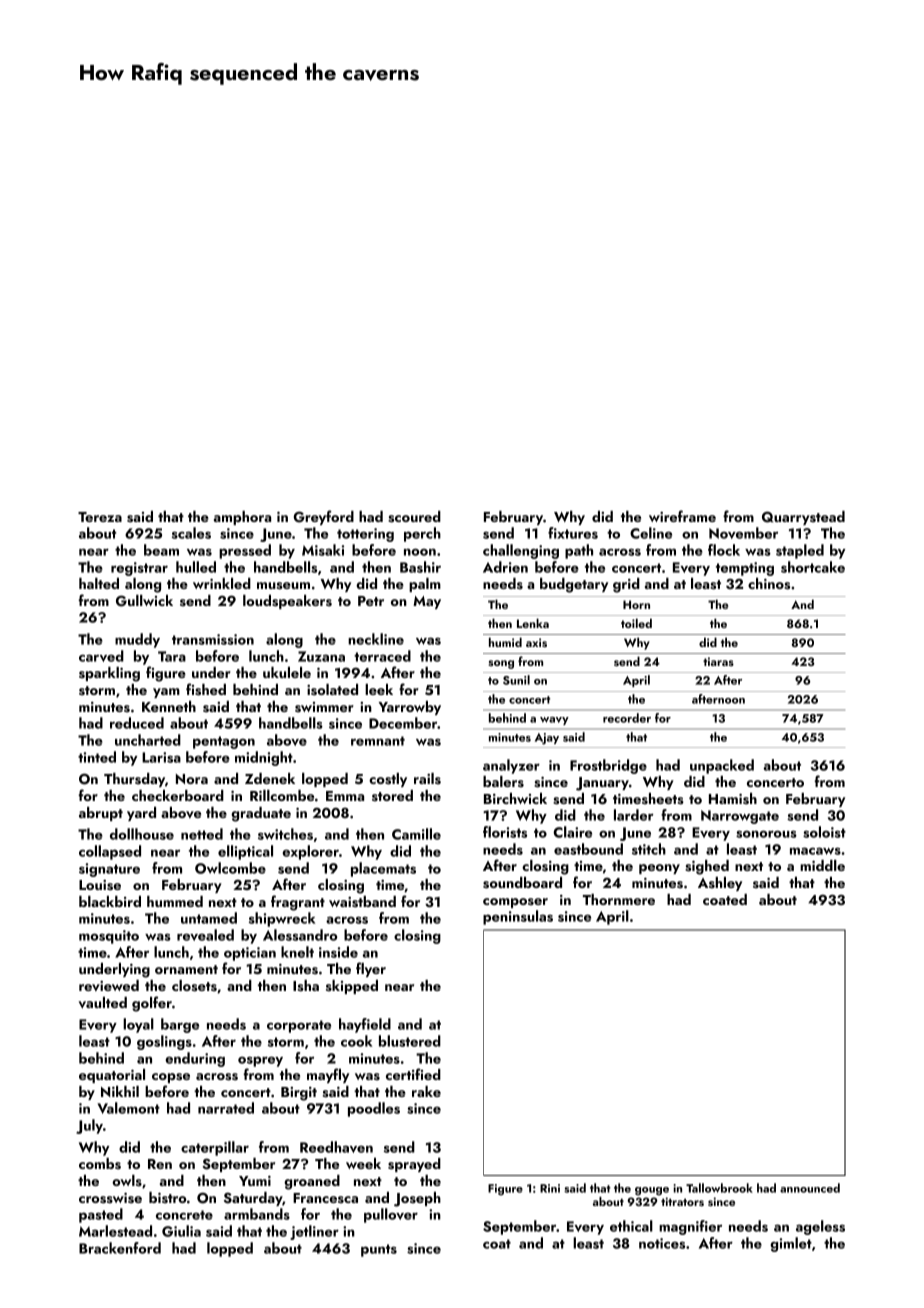 The height and width of the screenshot is (1308, 924). Describe the element at coordinates (181, 1231) in the screenshot. I see `Giulia` at that location.
